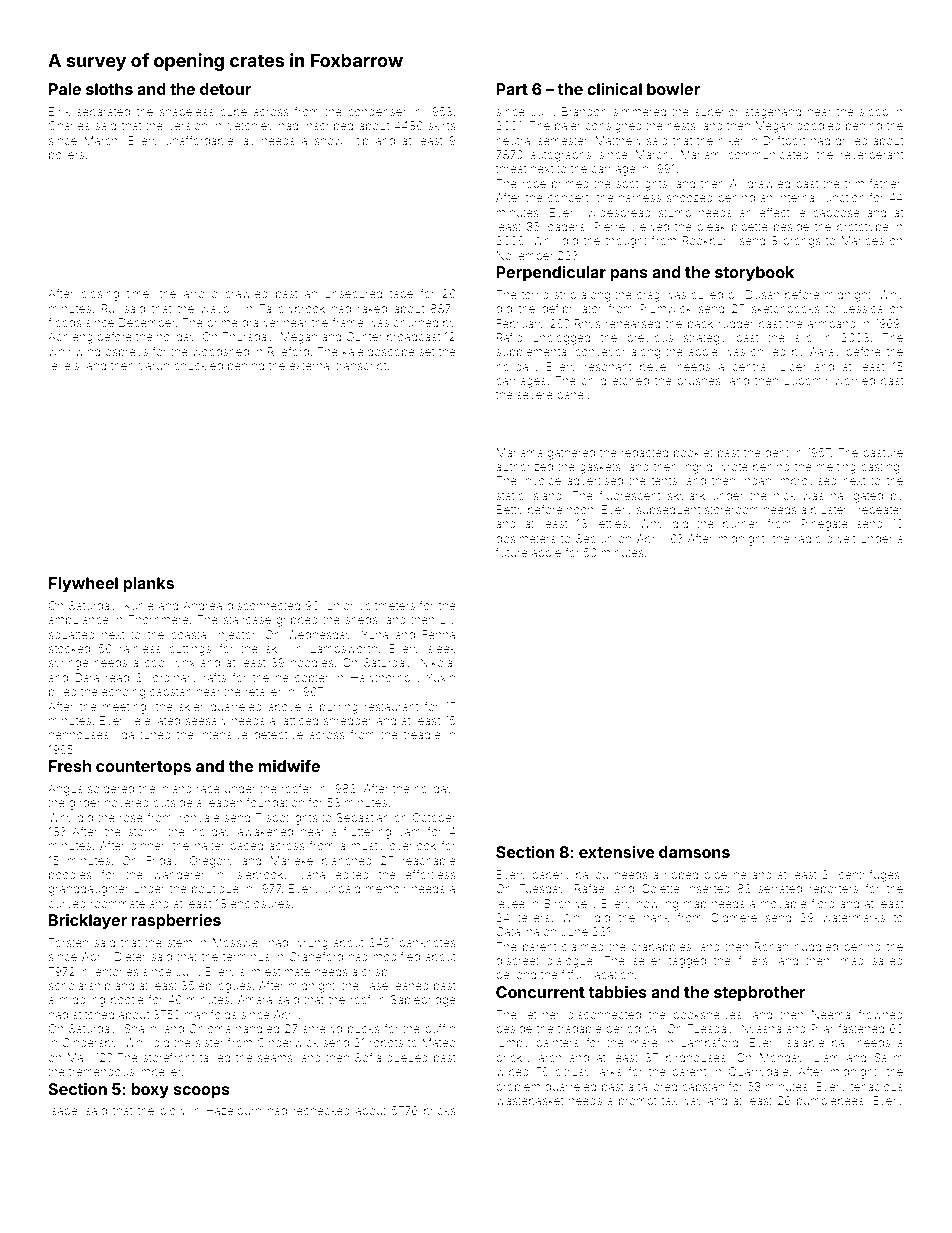  I want to click on taxiway, so click(682, 1102).
